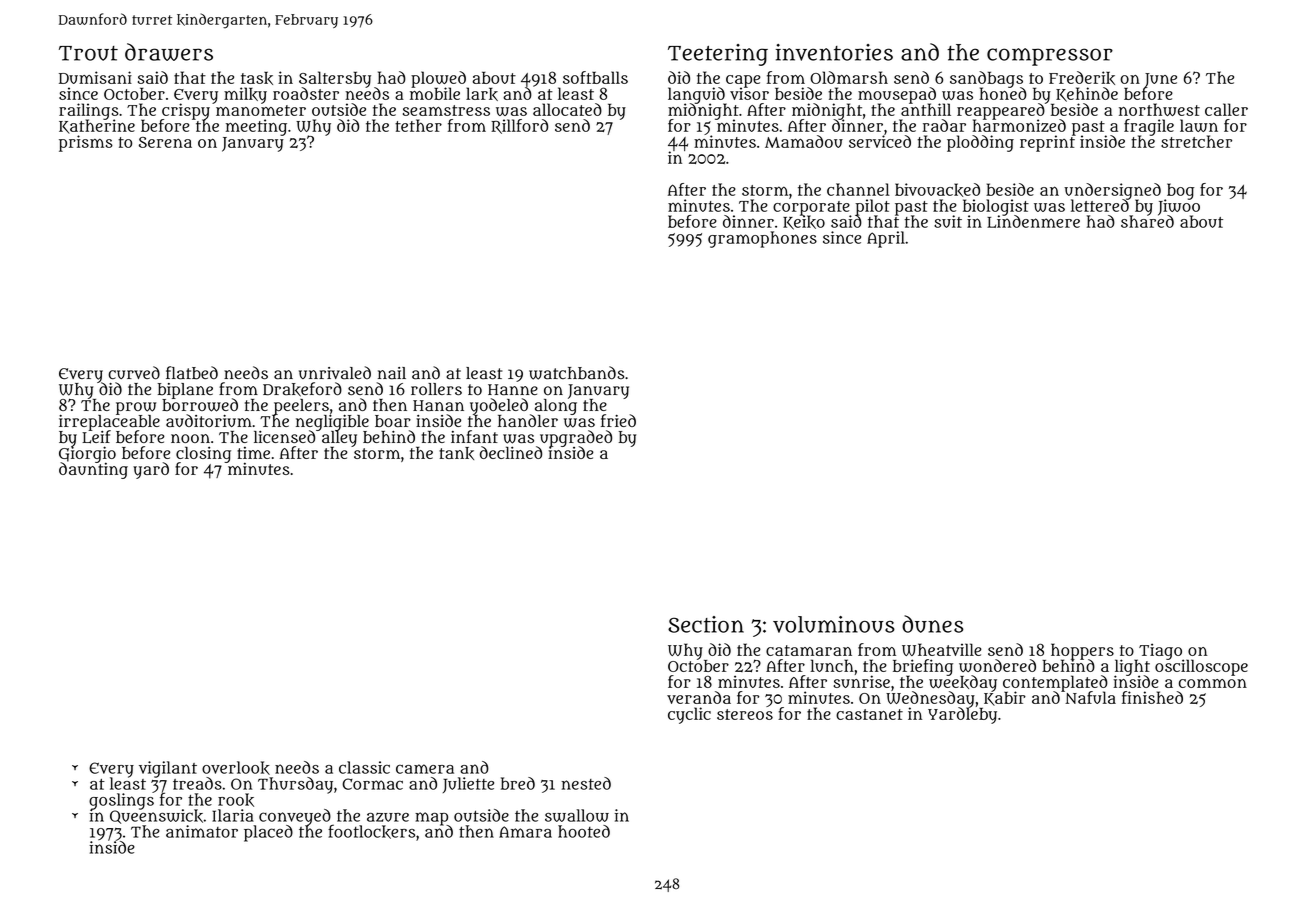  What do you see at coordinates (364, 767) in the screenshot?
I see `classic` at bounding box center [364, 767].
